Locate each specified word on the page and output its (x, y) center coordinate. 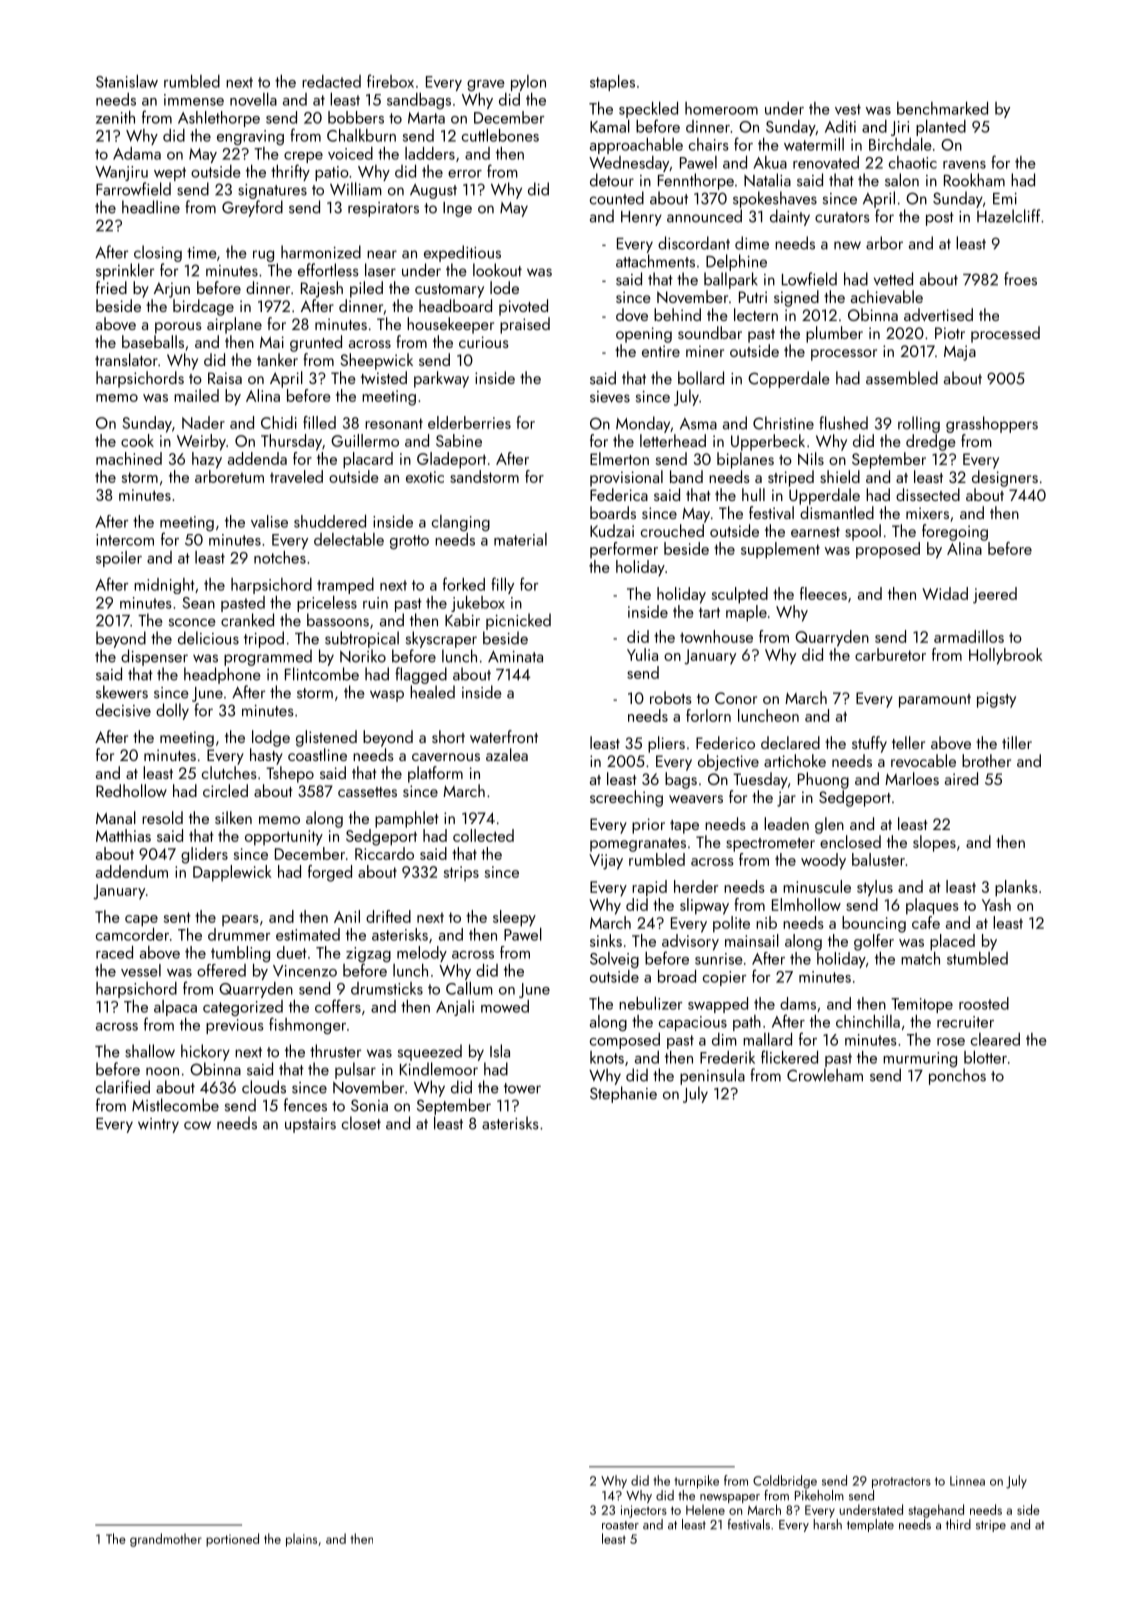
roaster (620, 1525)
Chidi (279, 422)
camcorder (132, 934)
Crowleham (825, 1075)
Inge (457, 209)
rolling (919, 424)
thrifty (290, 172)
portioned (232, 1540)
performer (624, 550)
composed (625, 1041)
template (870, 1525)
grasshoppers (992, 424)
